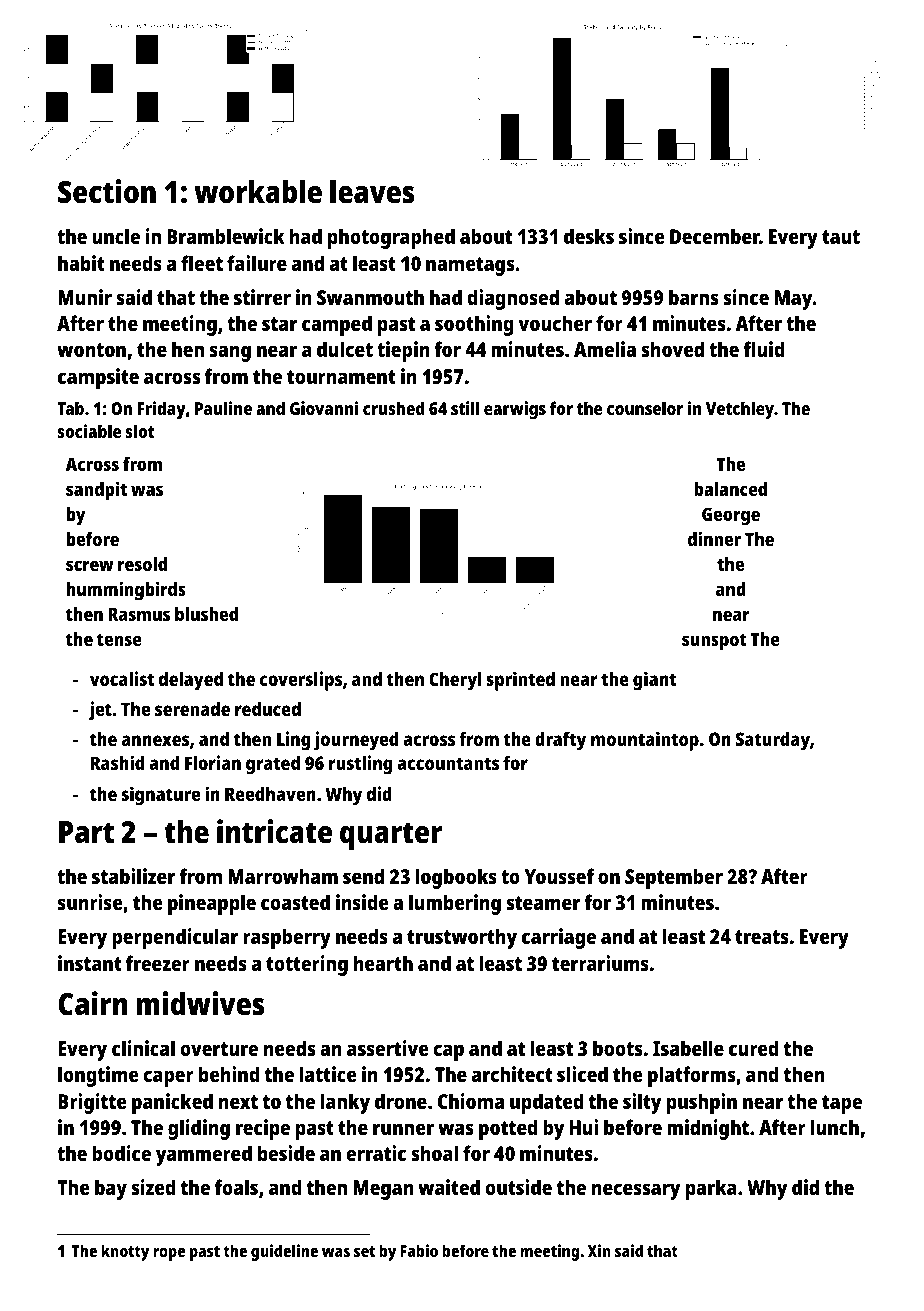  What do you see at coordinates (560, 741) in the document?
I see `drafty` at bounding box center [560, 741].
